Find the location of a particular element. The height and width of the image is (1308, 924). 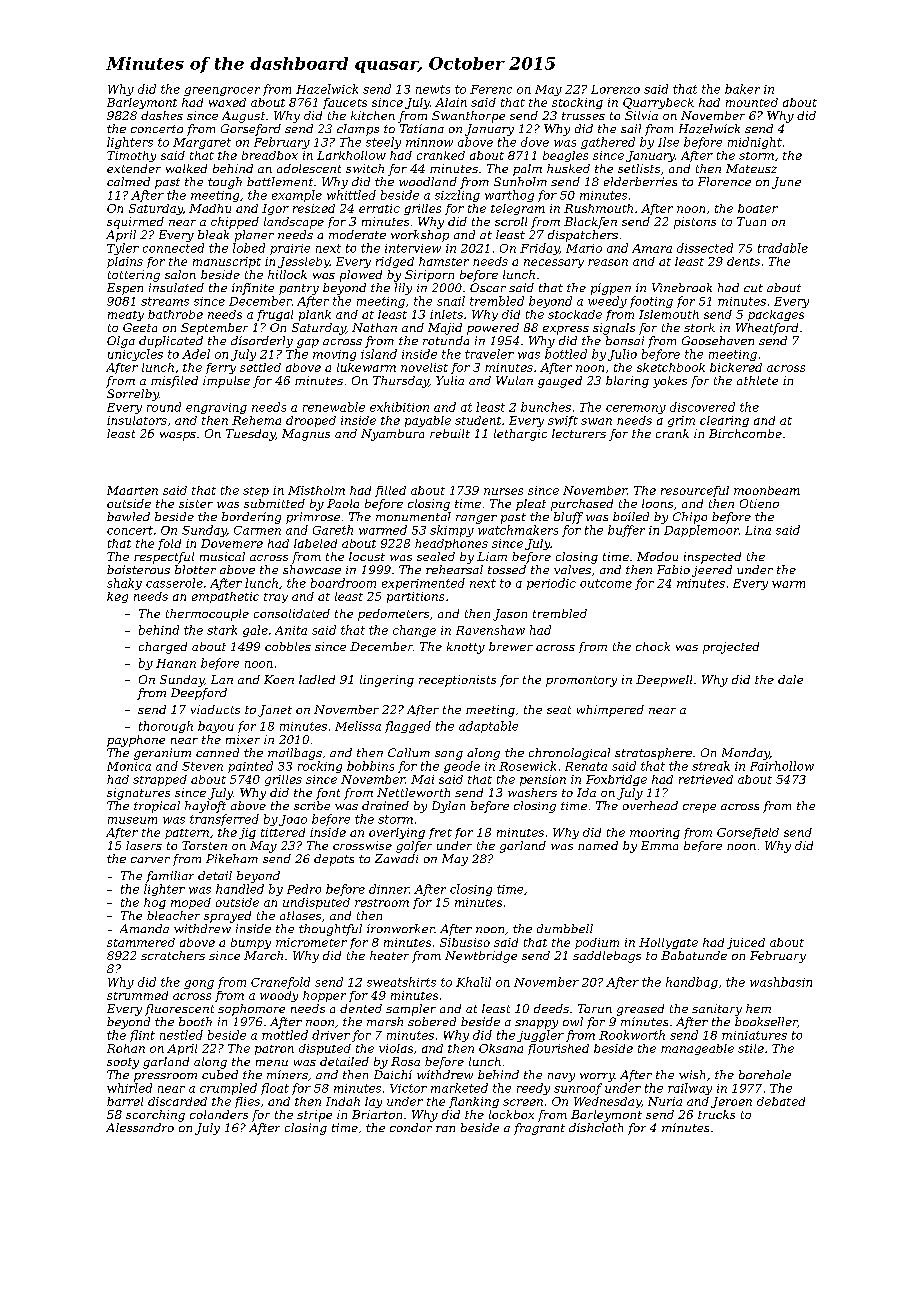

necessary is located at coordinates (554, 263).
